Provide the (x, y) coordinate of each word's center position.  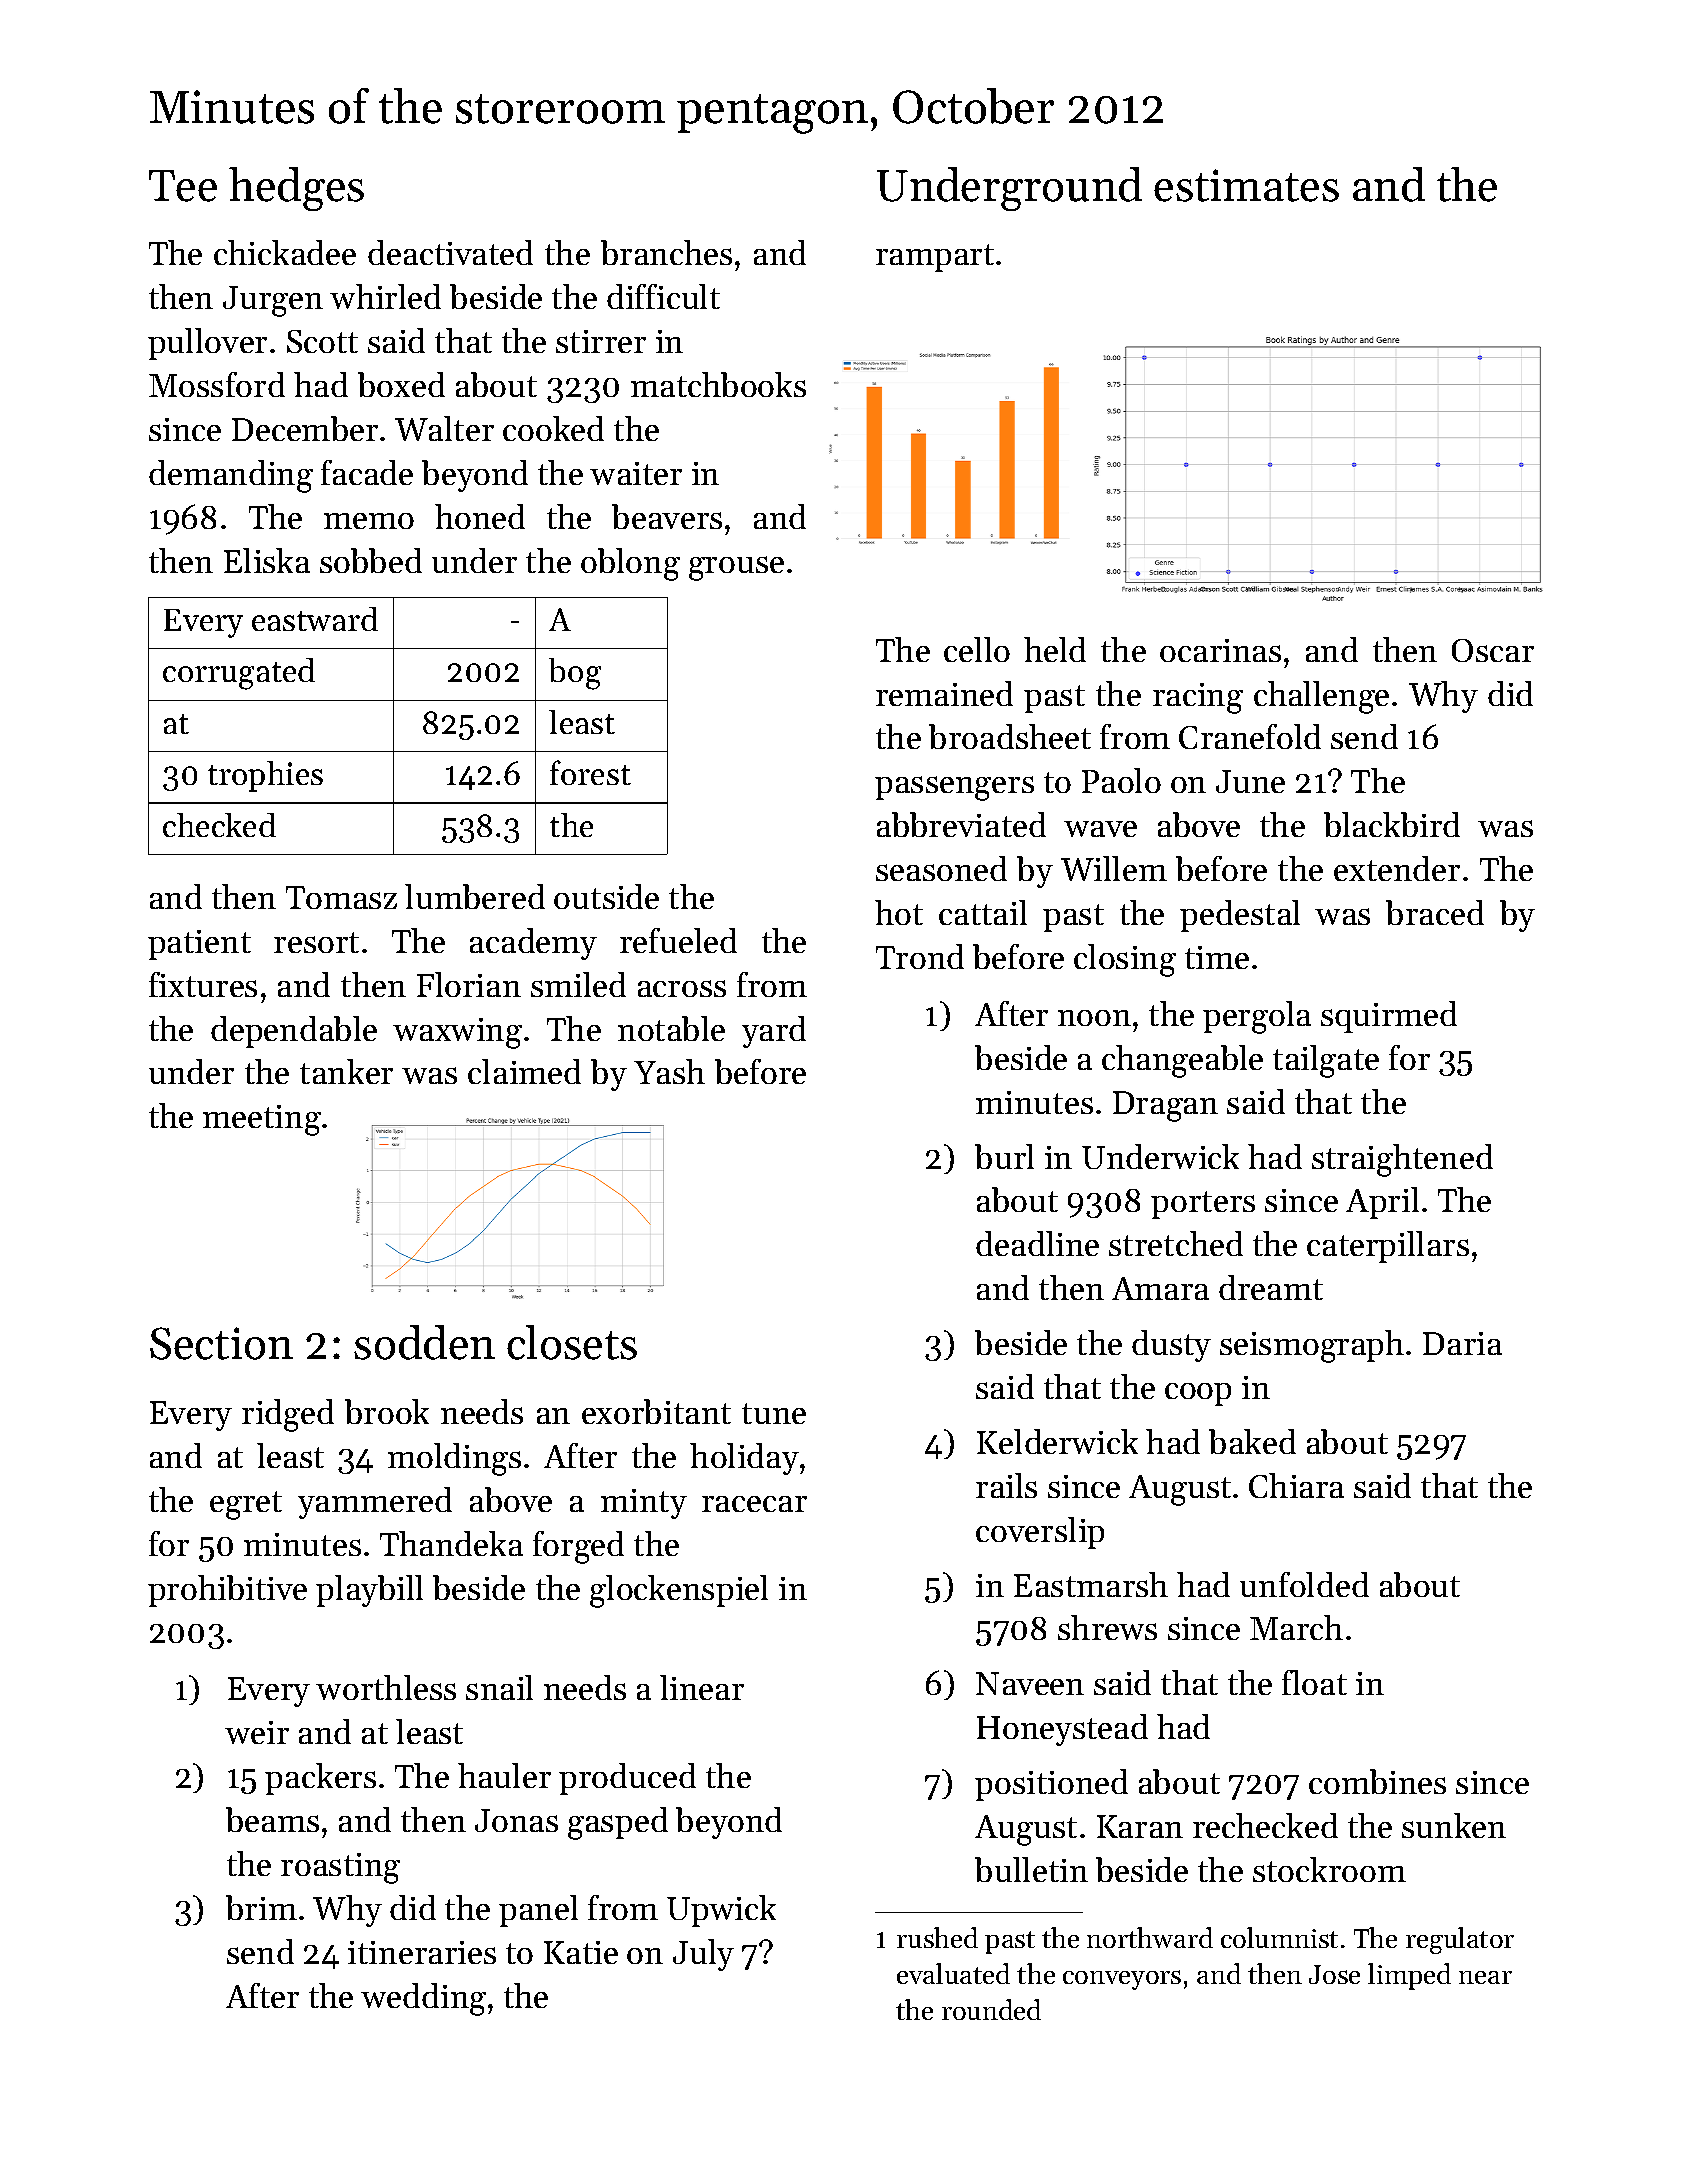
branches (666, 252)
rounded (991, 2009)
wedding (423, 1999)
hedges (296, 189)
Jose (1334, 1974)
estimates (1246, 185)
